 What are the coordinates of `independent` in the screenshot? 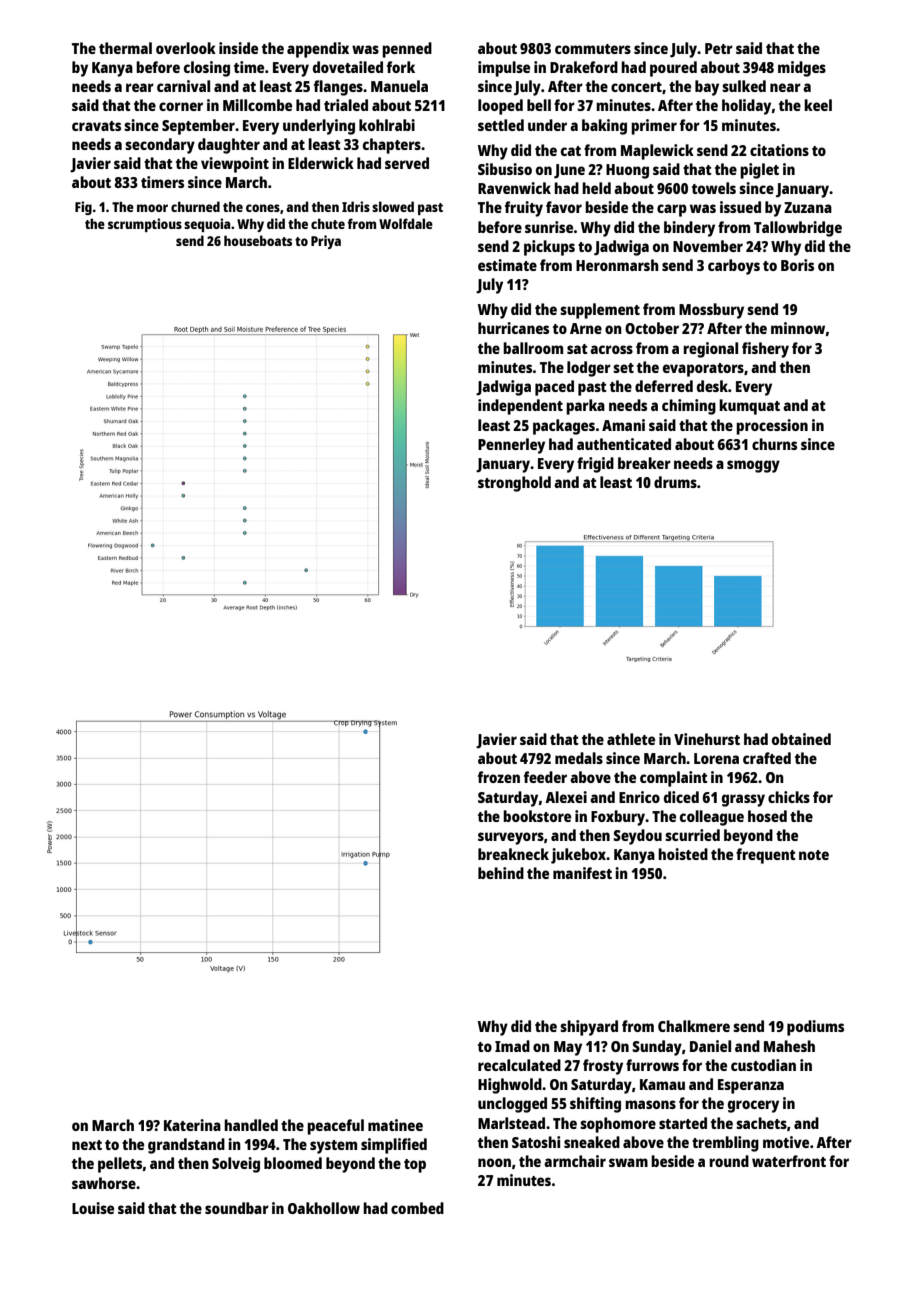 It's located at (520, 407).
